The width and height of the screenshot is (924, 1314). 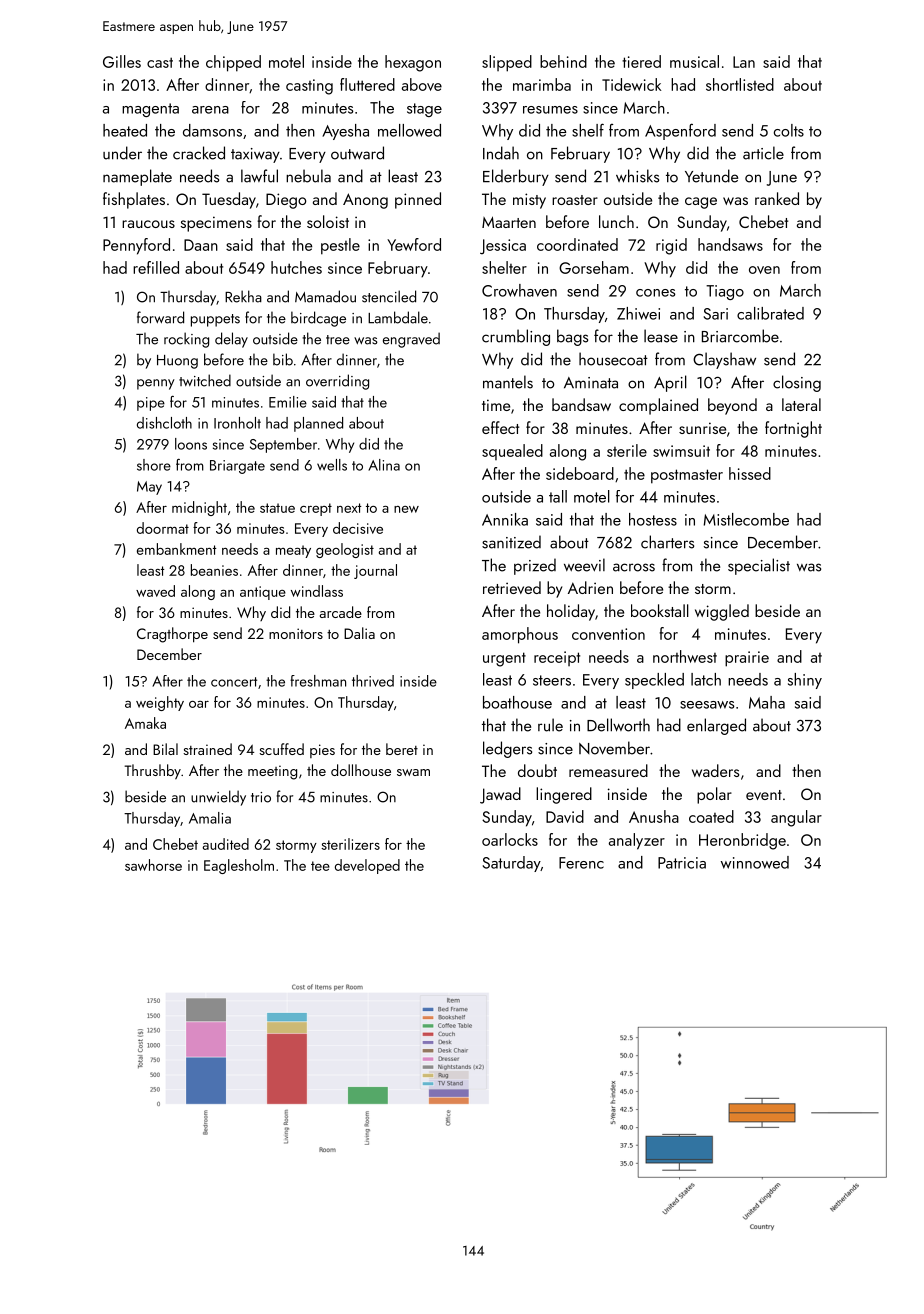 I want to click on journal, so click(x=375, y=571).
